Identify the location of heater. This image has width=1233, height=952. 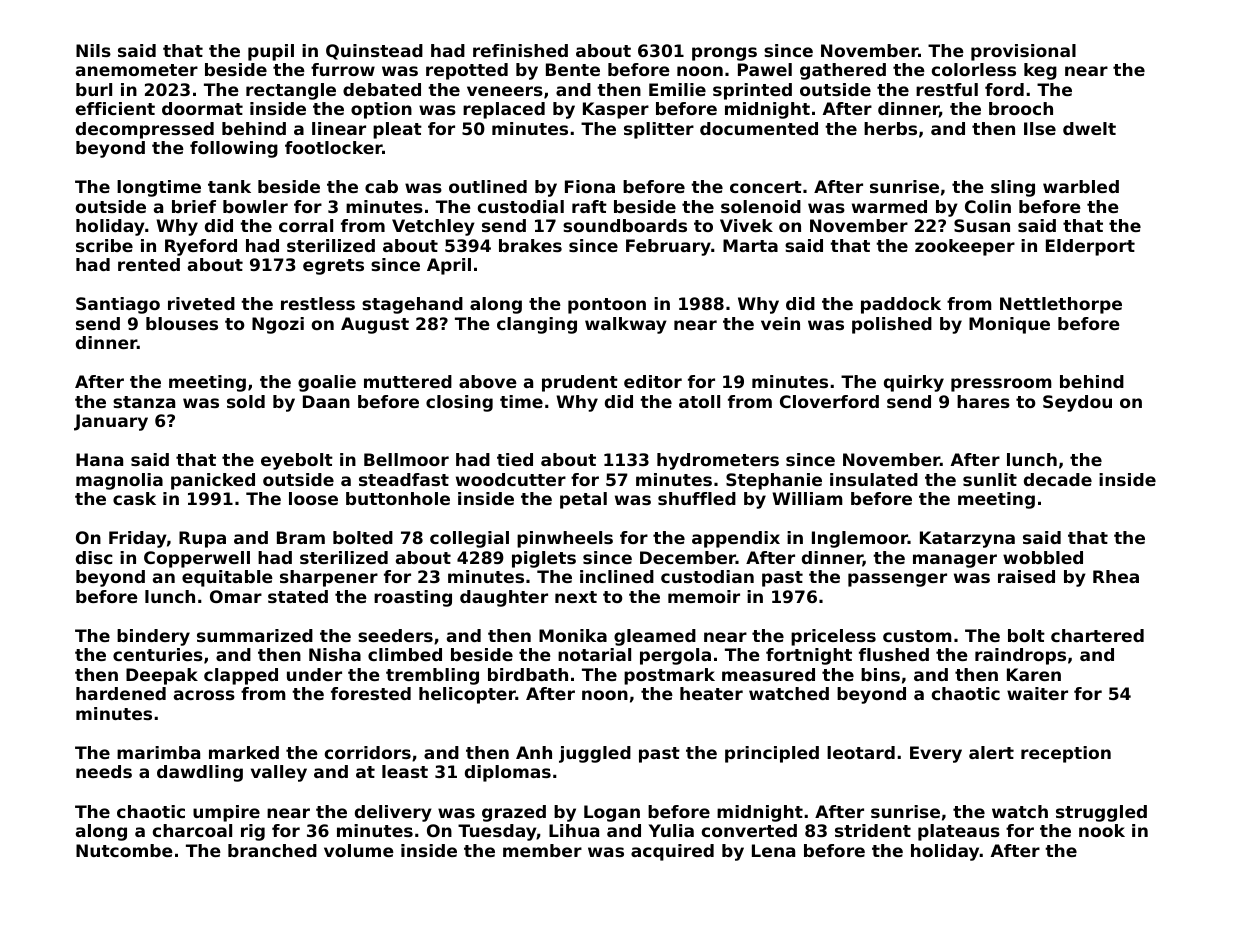
(711, 693).
